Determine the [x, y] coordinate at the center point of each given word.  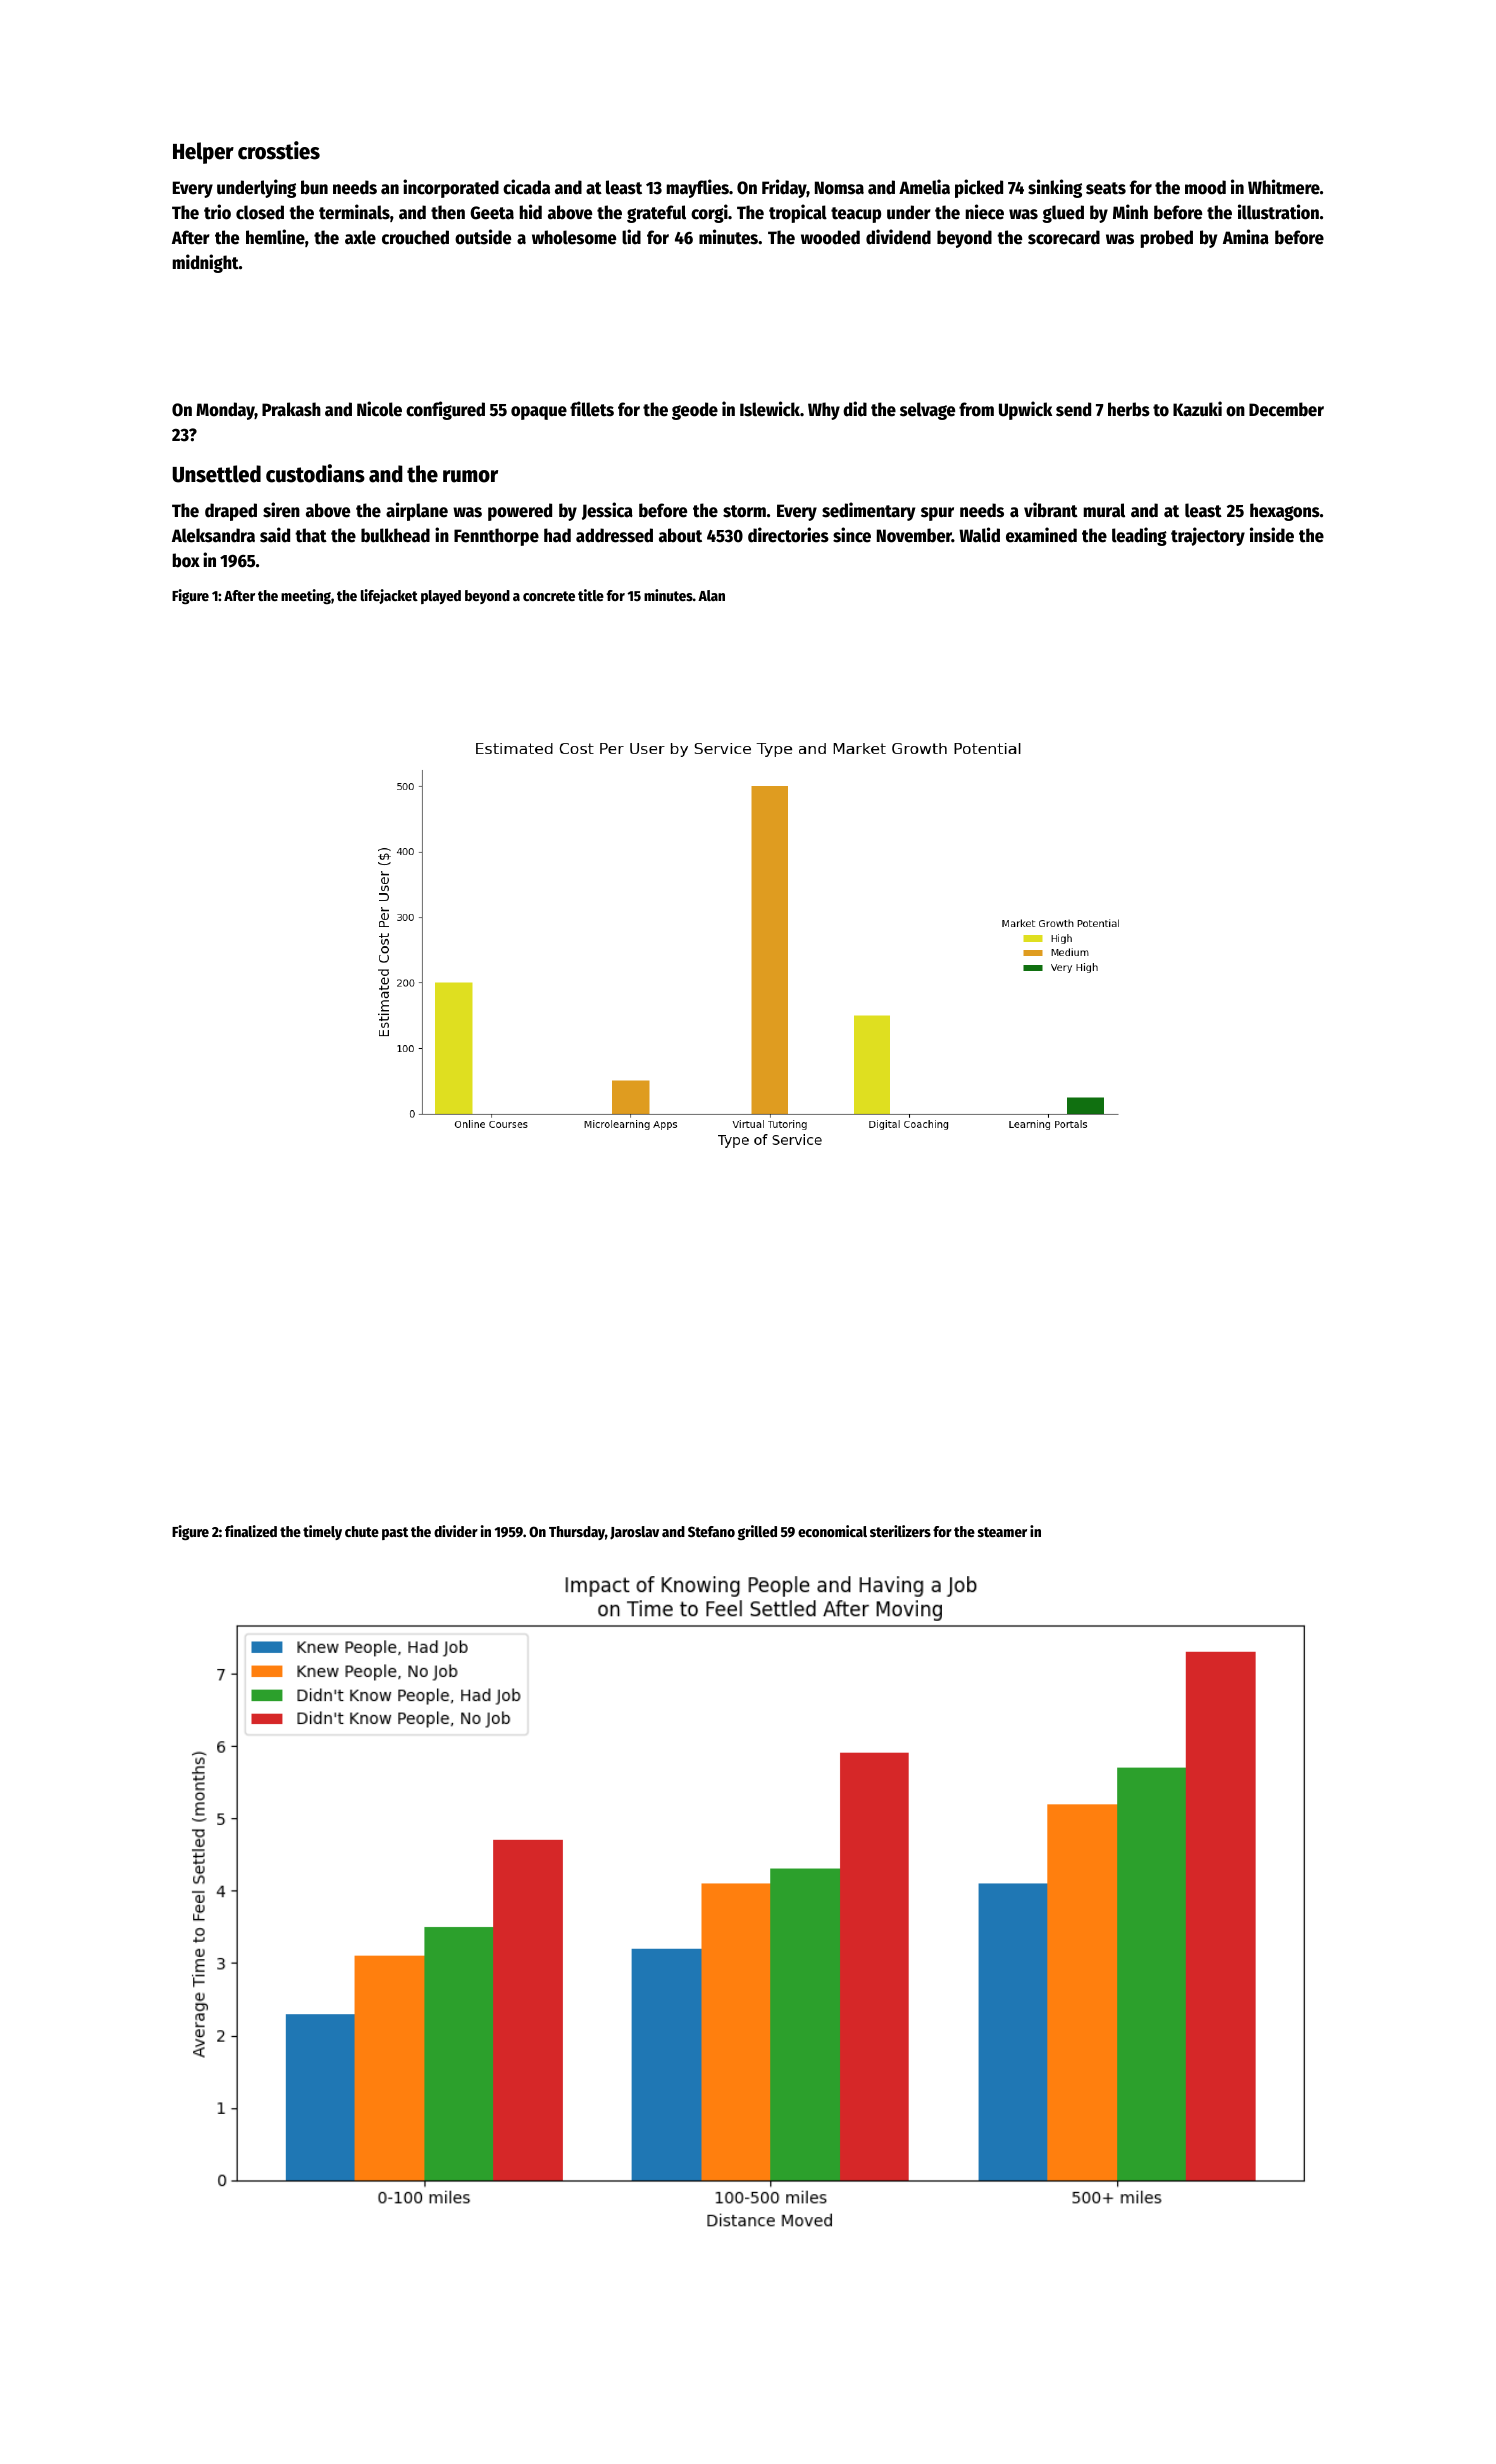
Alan [711, 595]
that [311, 535]
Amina [1246, 237]
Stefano [711, 1531]
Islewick [770, 409]
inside [1272, 535]
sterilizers [900, 1531]
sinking [1055, 188]
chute [362, 1531]
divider [456, 1531]
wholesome [574, 237]
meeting [306, 596]
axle [360, 237]
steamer [1002, 1532]
